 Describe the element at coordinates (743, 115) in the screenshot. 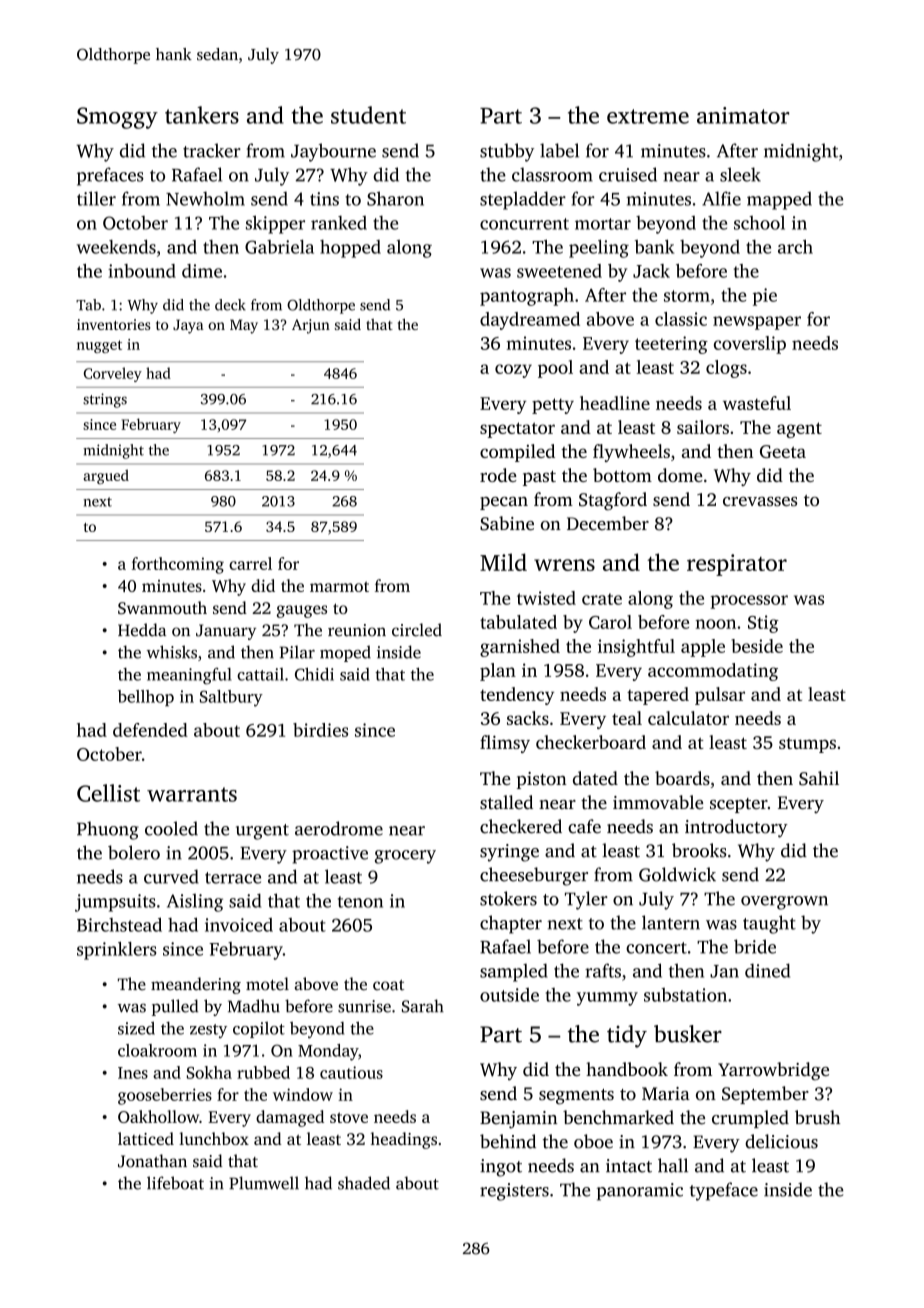

I see `animator` at that location.
